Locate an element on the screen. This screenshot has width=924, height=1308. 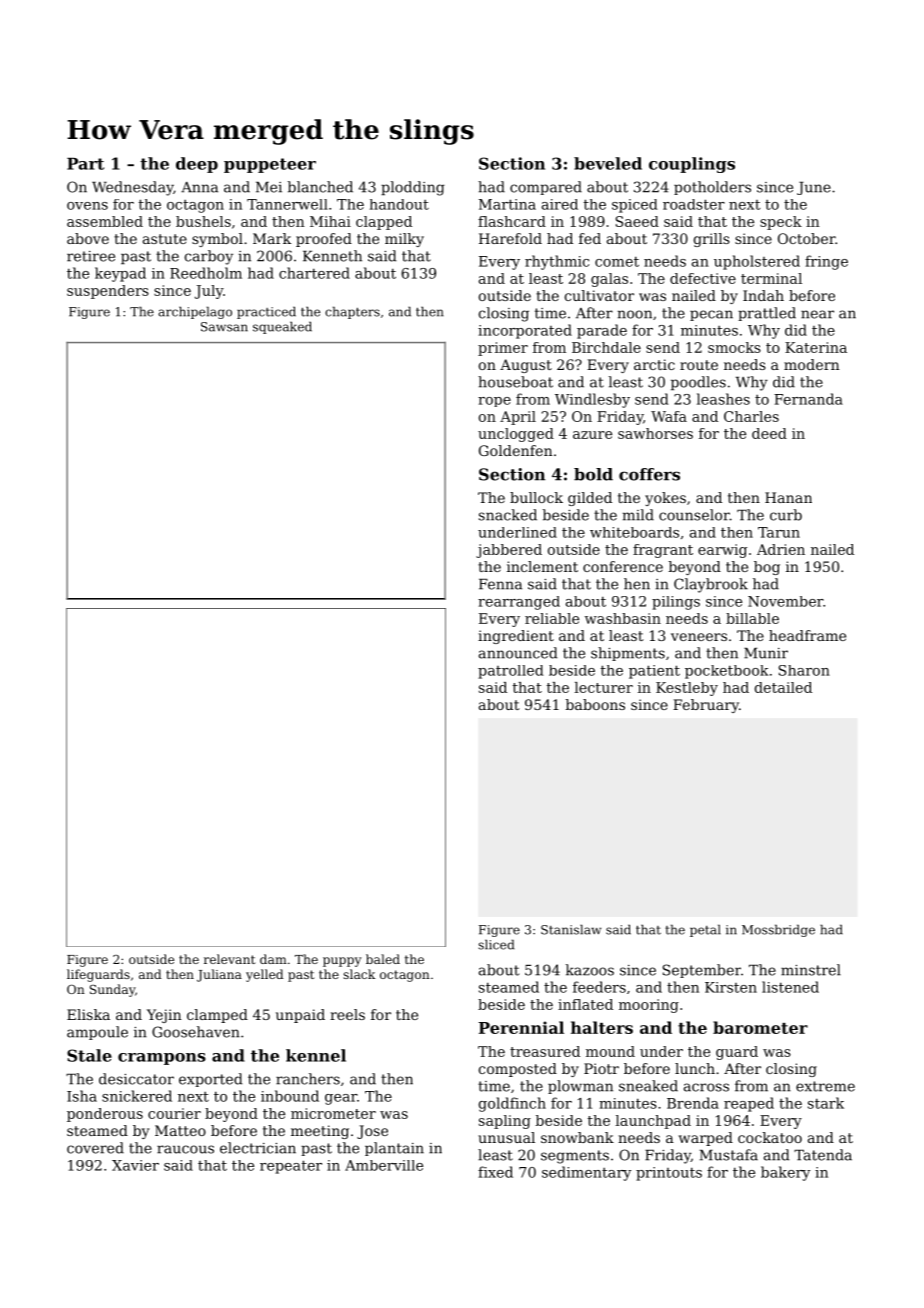
dam is located at coordinates (273, 959).
